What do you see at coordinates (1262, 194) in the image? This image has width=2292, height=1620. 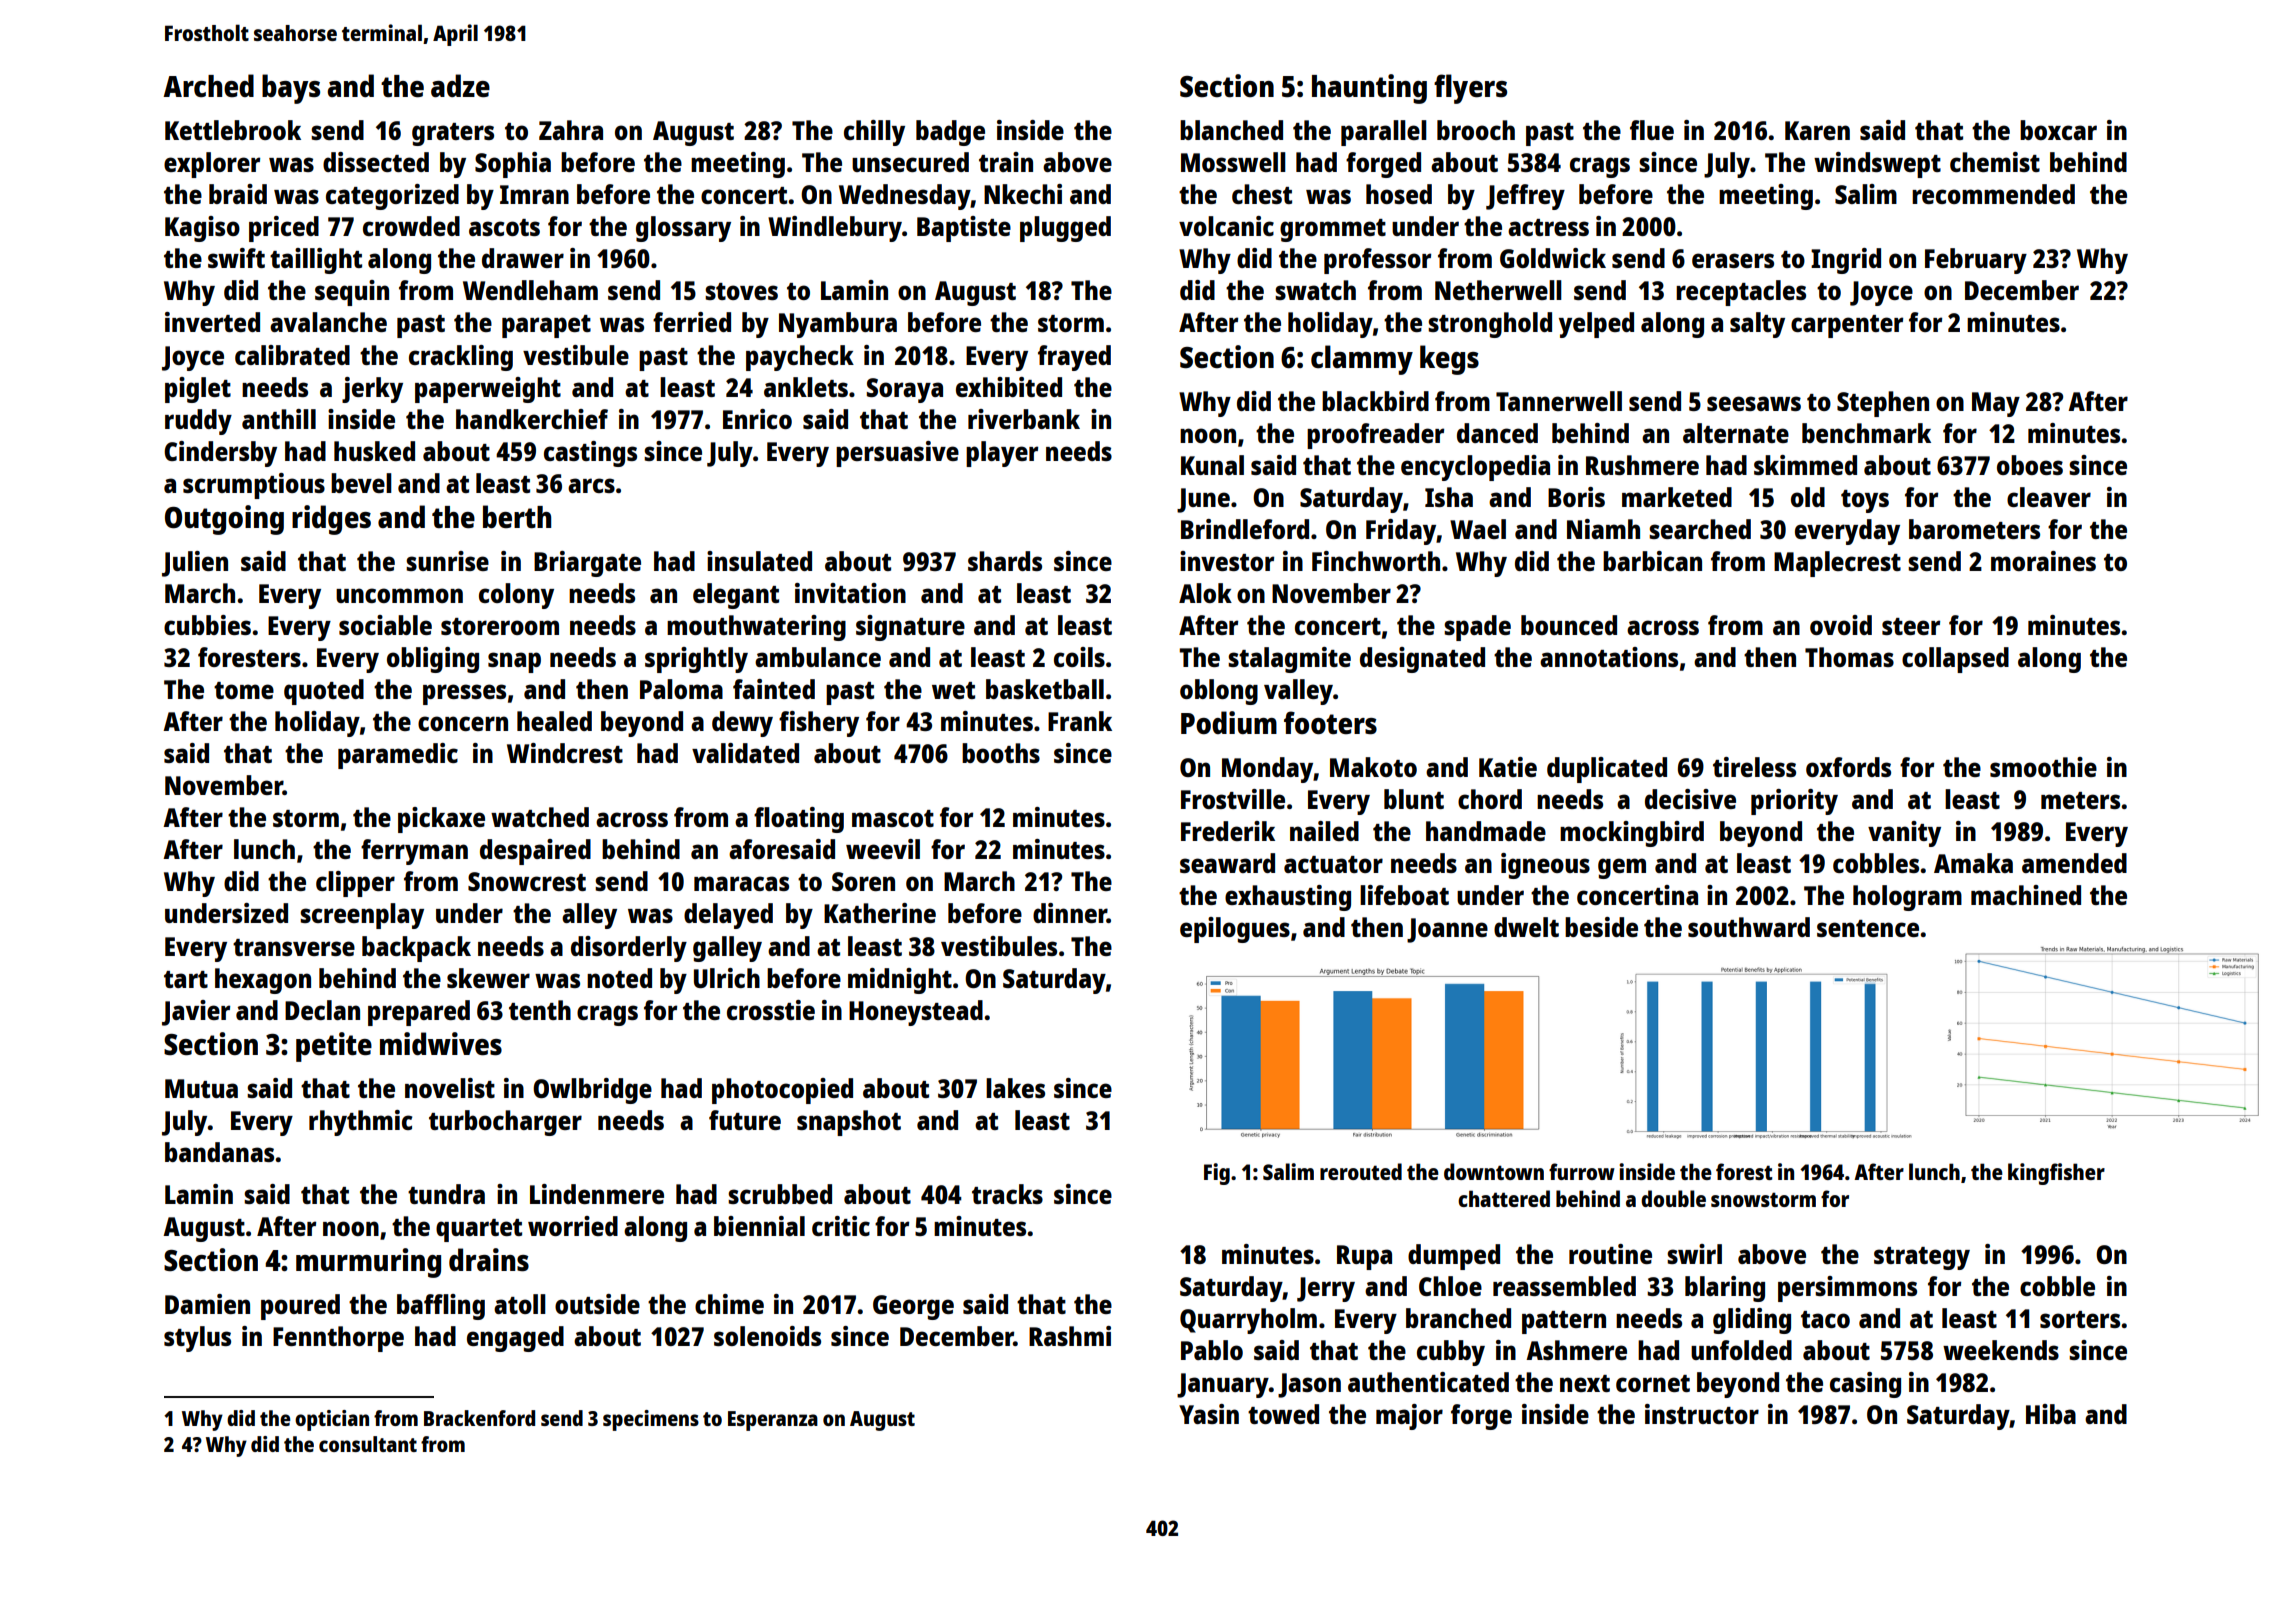 I see `chest` at bounding box center [1262, 194].
